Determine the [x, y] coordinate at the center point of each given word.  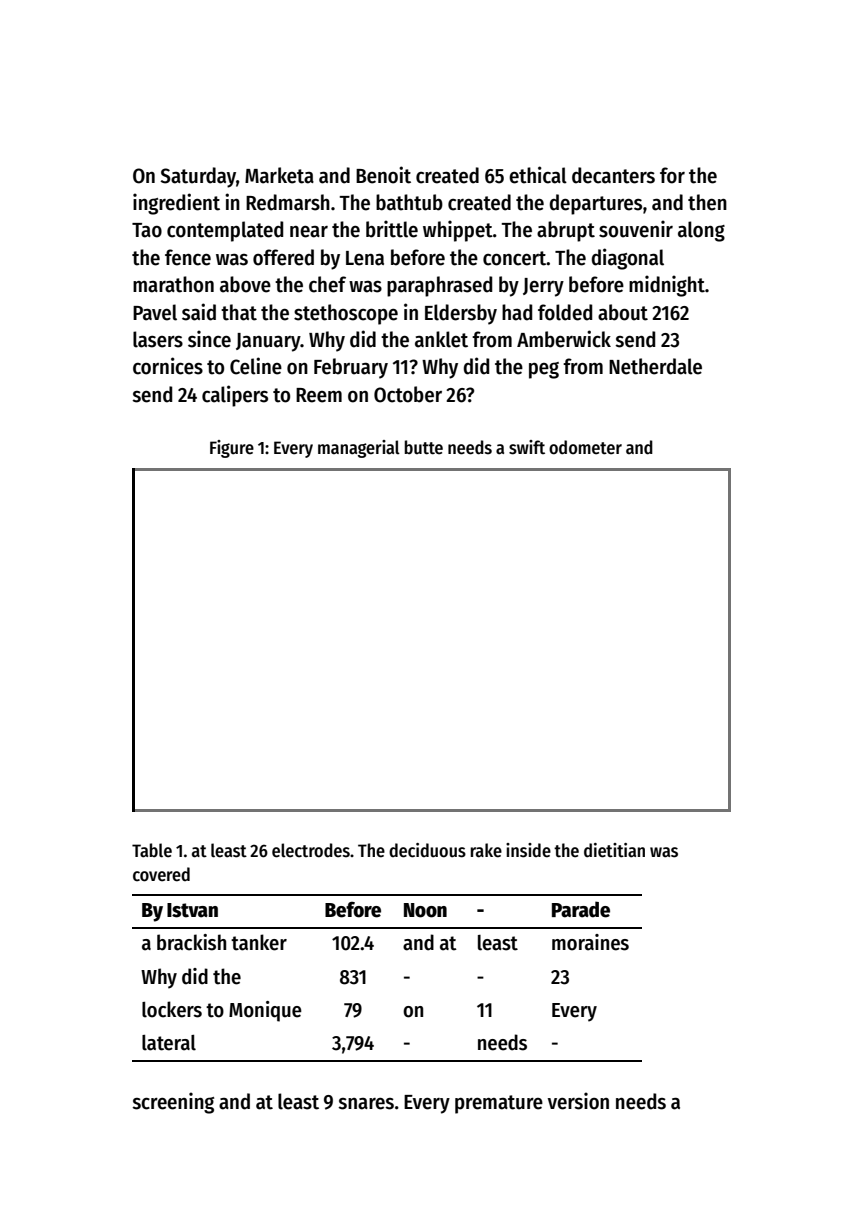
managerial [359, 449]
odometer [585, 447]
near [309, 232]
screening [173, 1103]
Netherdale [655, 366]
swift [527, 447]
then [707, 202]
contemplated [225, 231]
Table [152, 850]
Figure [232, 449]
